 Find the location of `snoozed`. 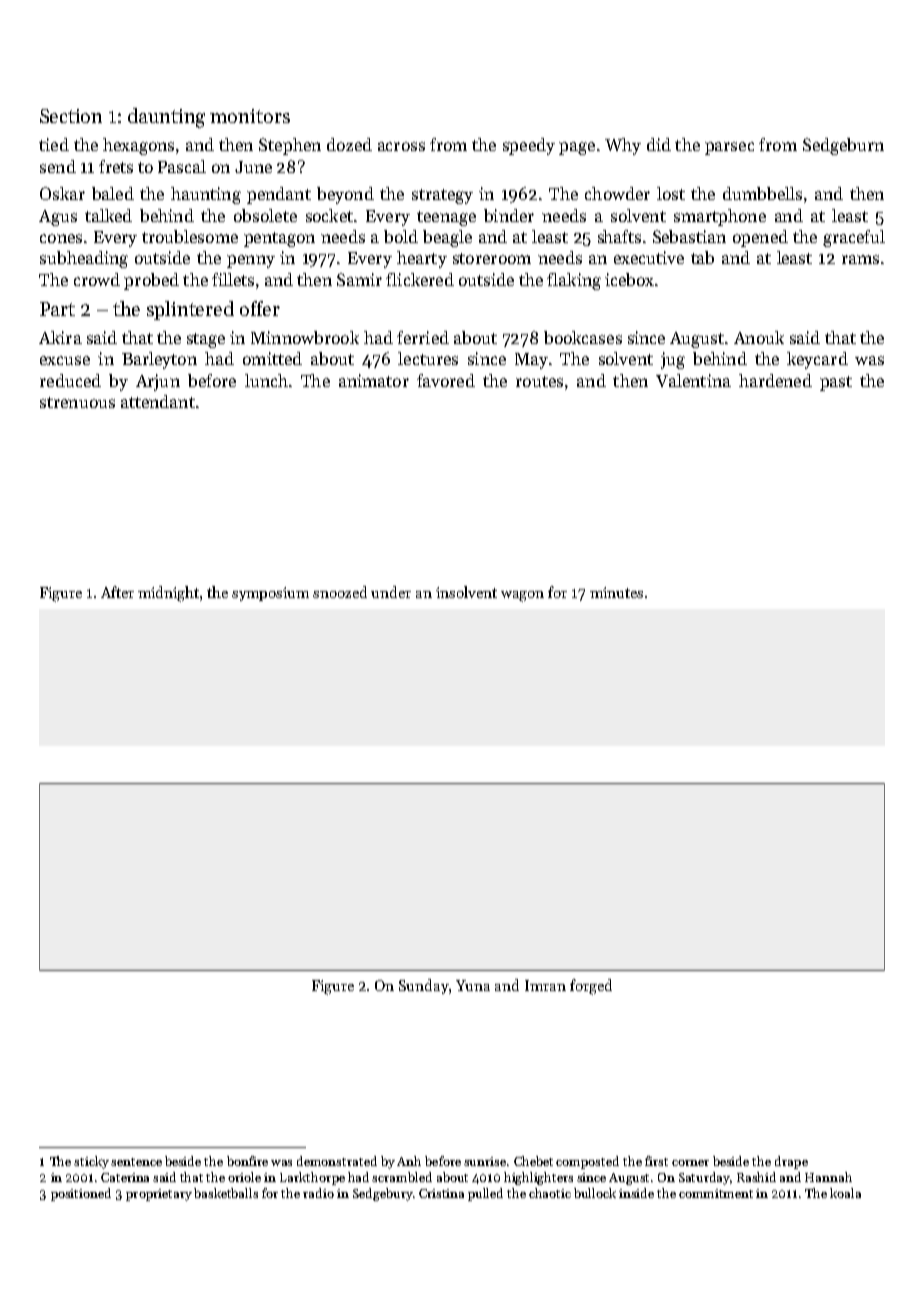

snoozed is located at coordinates (340, 592).
